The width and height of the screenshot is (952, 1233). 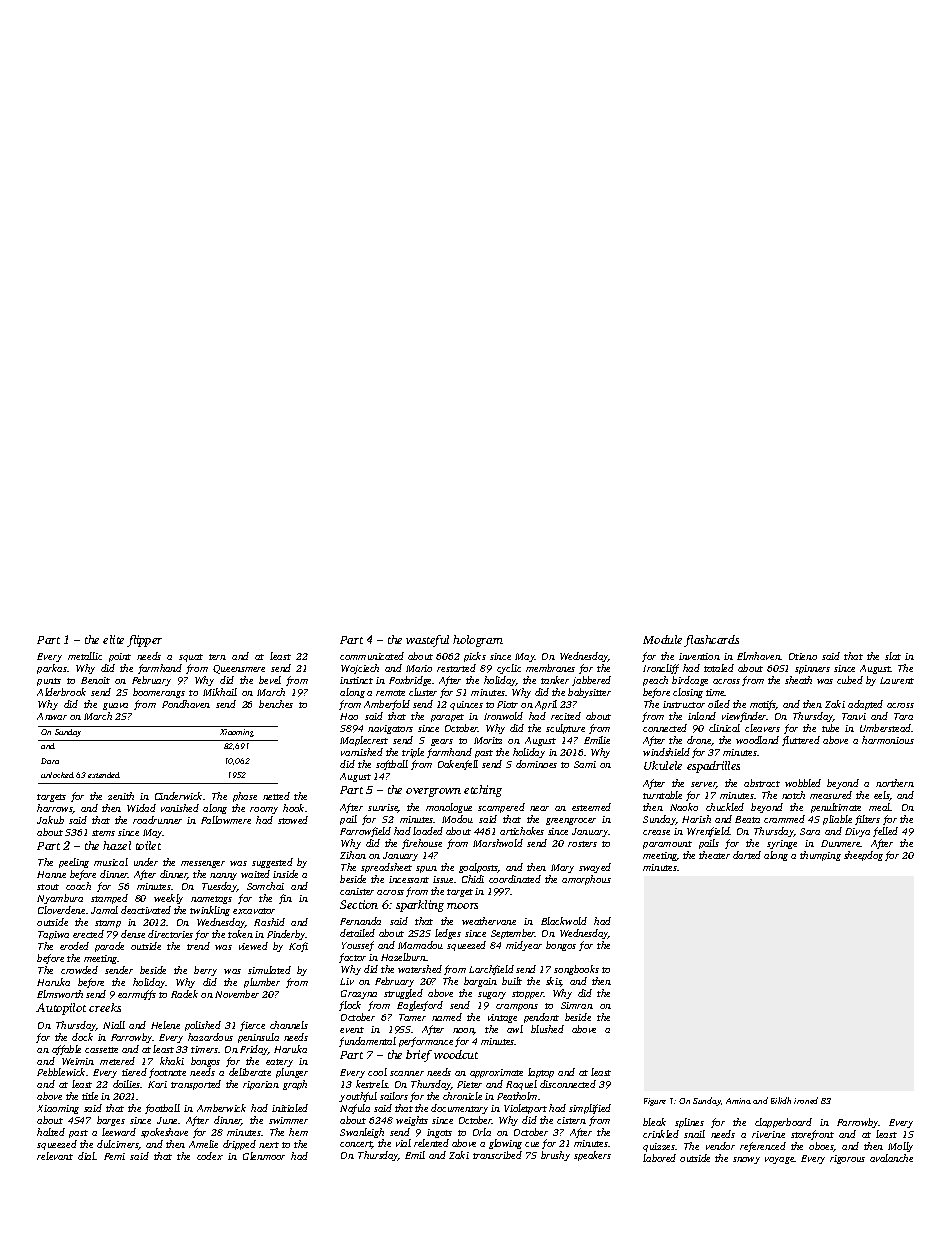 I want to click on adapted, so click(x=865, y=705).
